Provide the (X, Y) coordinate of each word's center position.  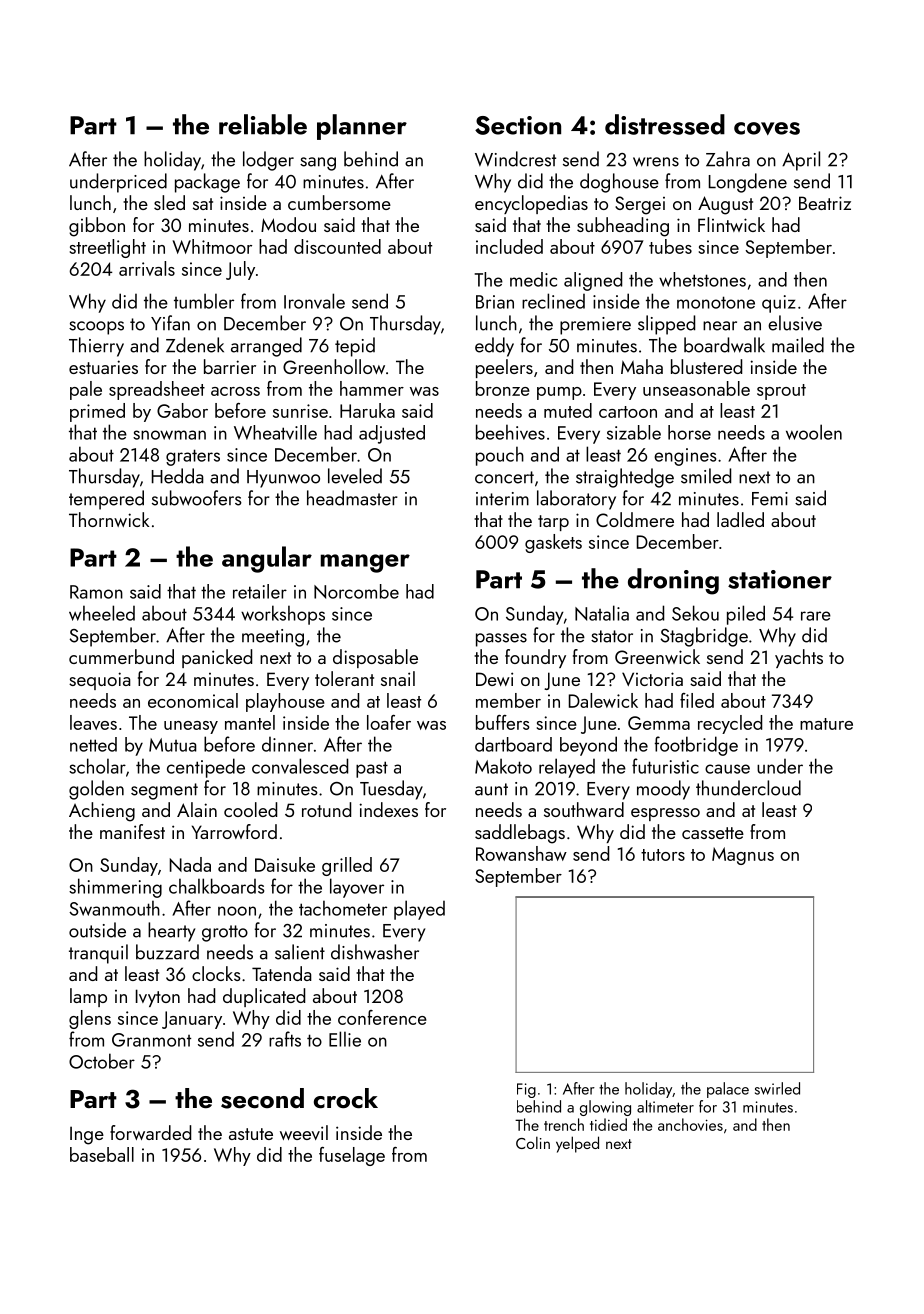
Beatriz (825, 203)
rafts (285, 1039)
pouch (500, 456)
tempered (106, 500)
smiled (706, 476)
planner (362, 127)
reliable (263, 124)
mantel (250, 722)
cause (727, 769)
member (508, 700)
